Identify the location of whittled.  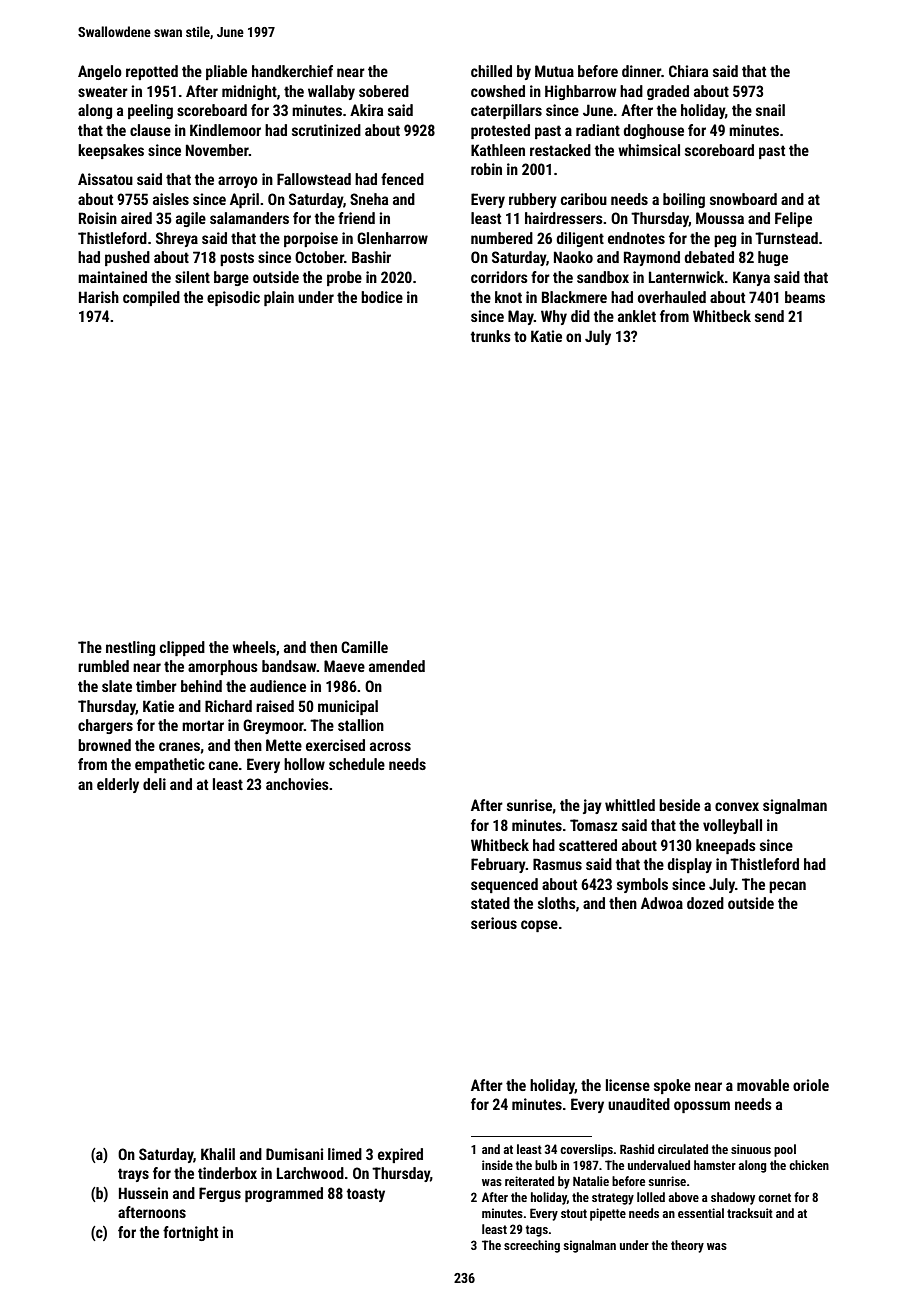
(630, 805).
